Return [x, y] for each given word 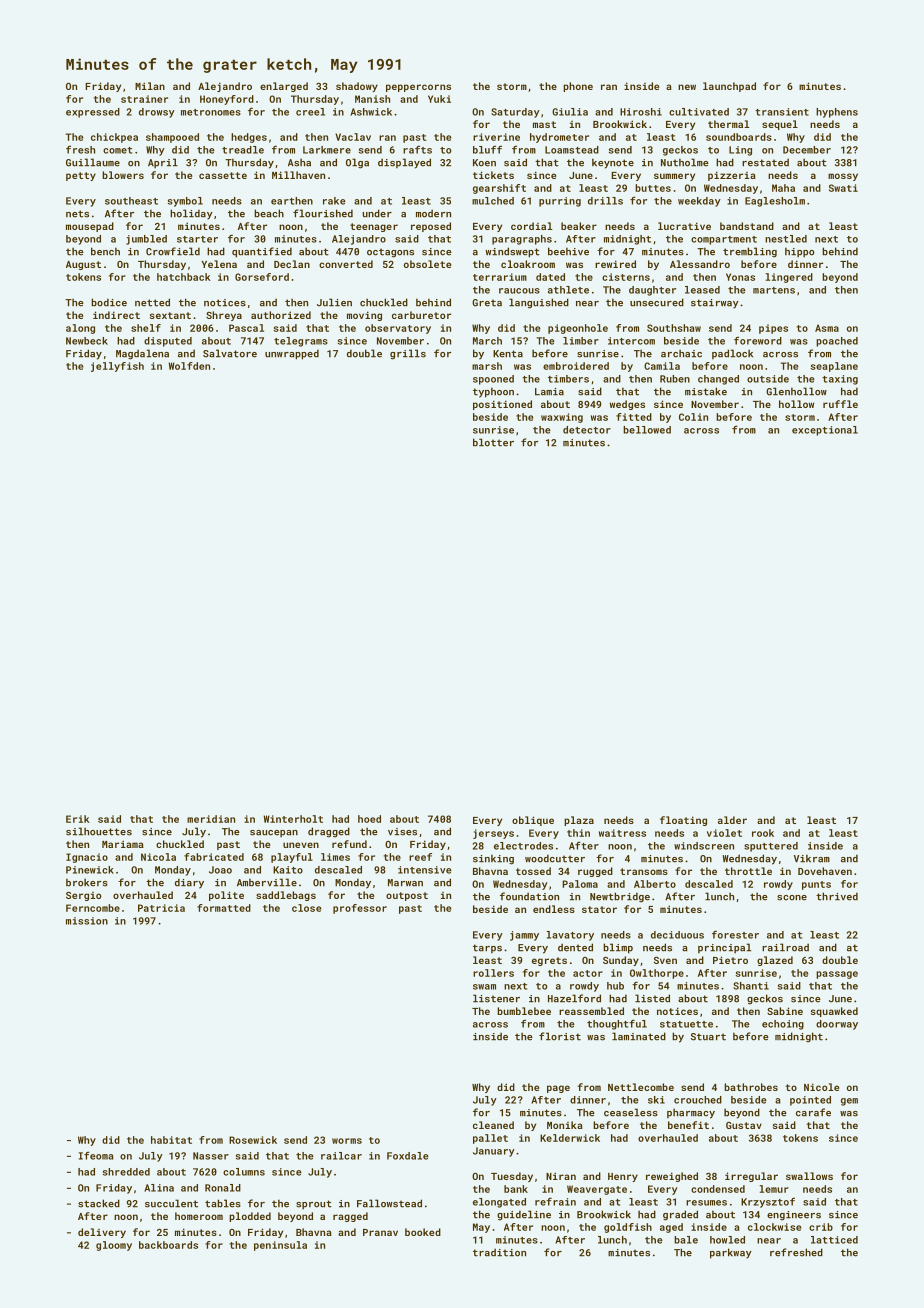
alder [732, 820]
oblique [533, 821]
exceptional [825, 431]
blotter [493, 442]
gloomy [114, 1246]
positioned [502, 405]
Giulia [570, 112]
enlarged [284, 87]
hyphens [837, 113]
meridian [211, 819]
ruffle [840, 404]
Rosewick [253, 1140]
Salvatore [230, 353]
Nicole [821, 1087]
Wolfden [189, 366]
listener [496, 998]
